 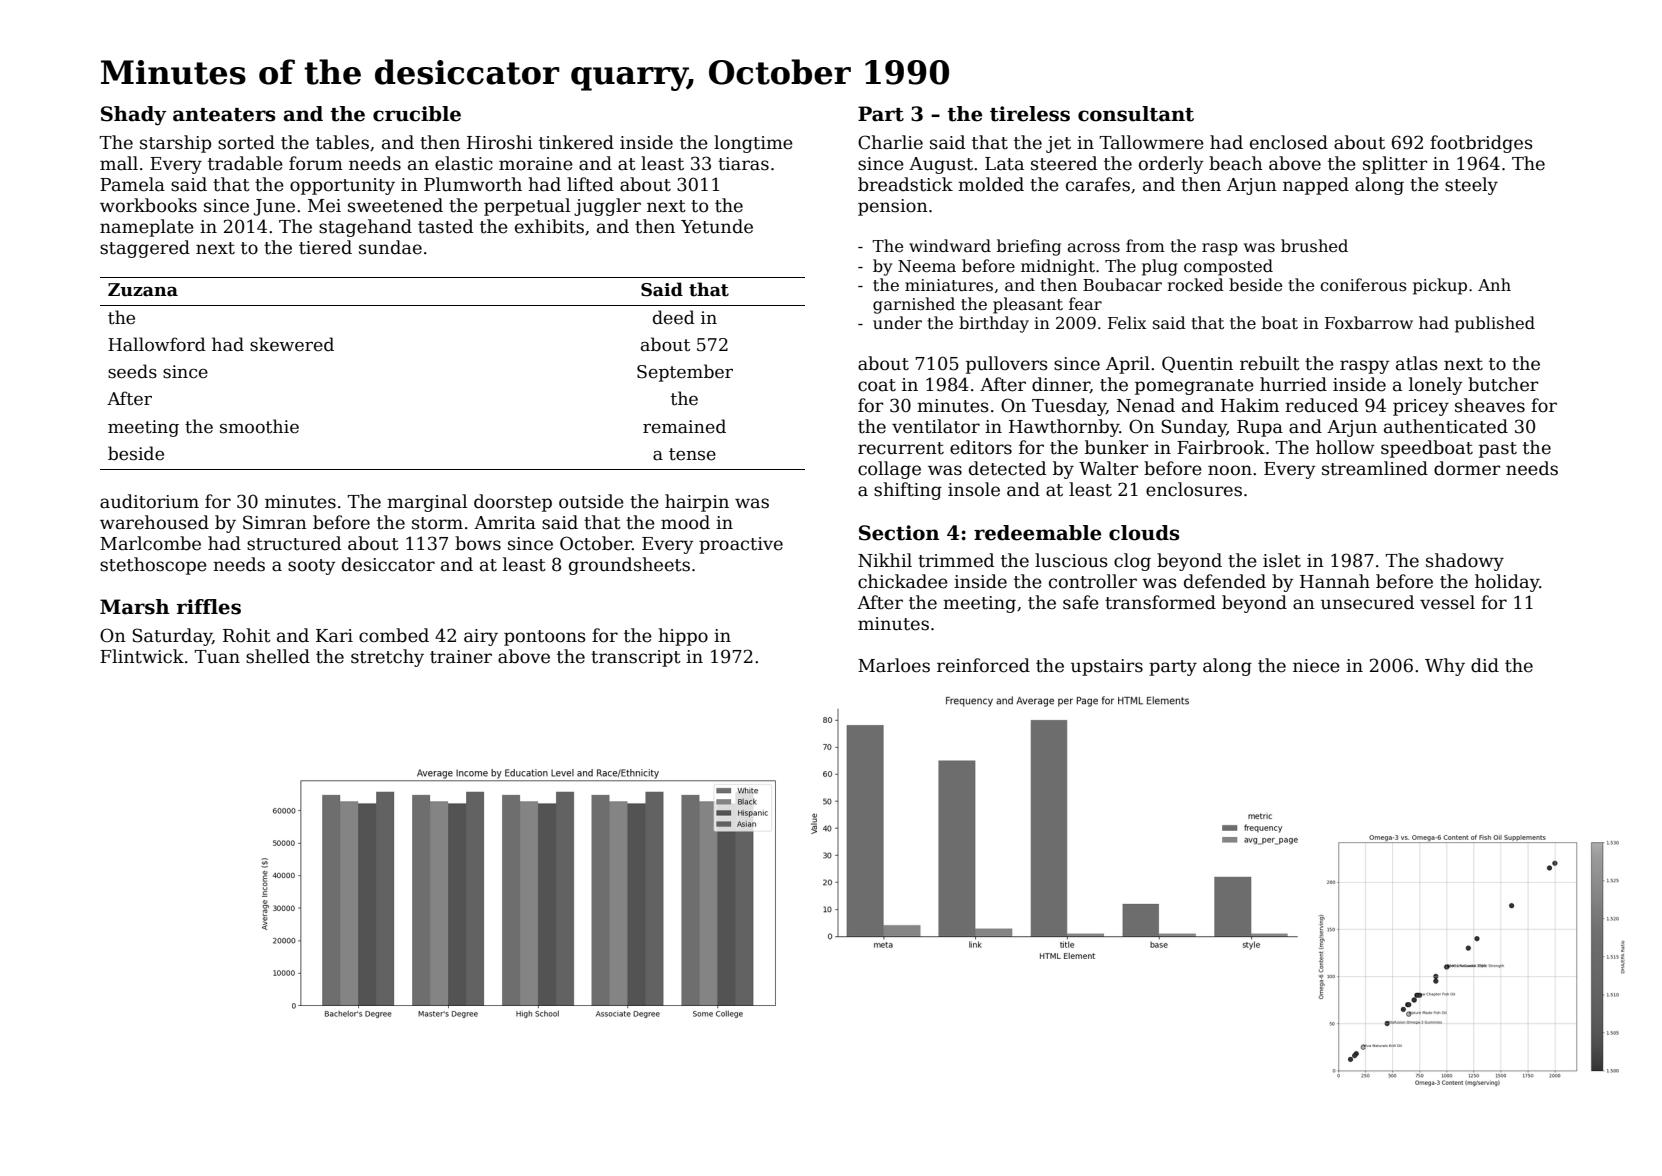 I want to click on remained, so click(x=684, y=426).
